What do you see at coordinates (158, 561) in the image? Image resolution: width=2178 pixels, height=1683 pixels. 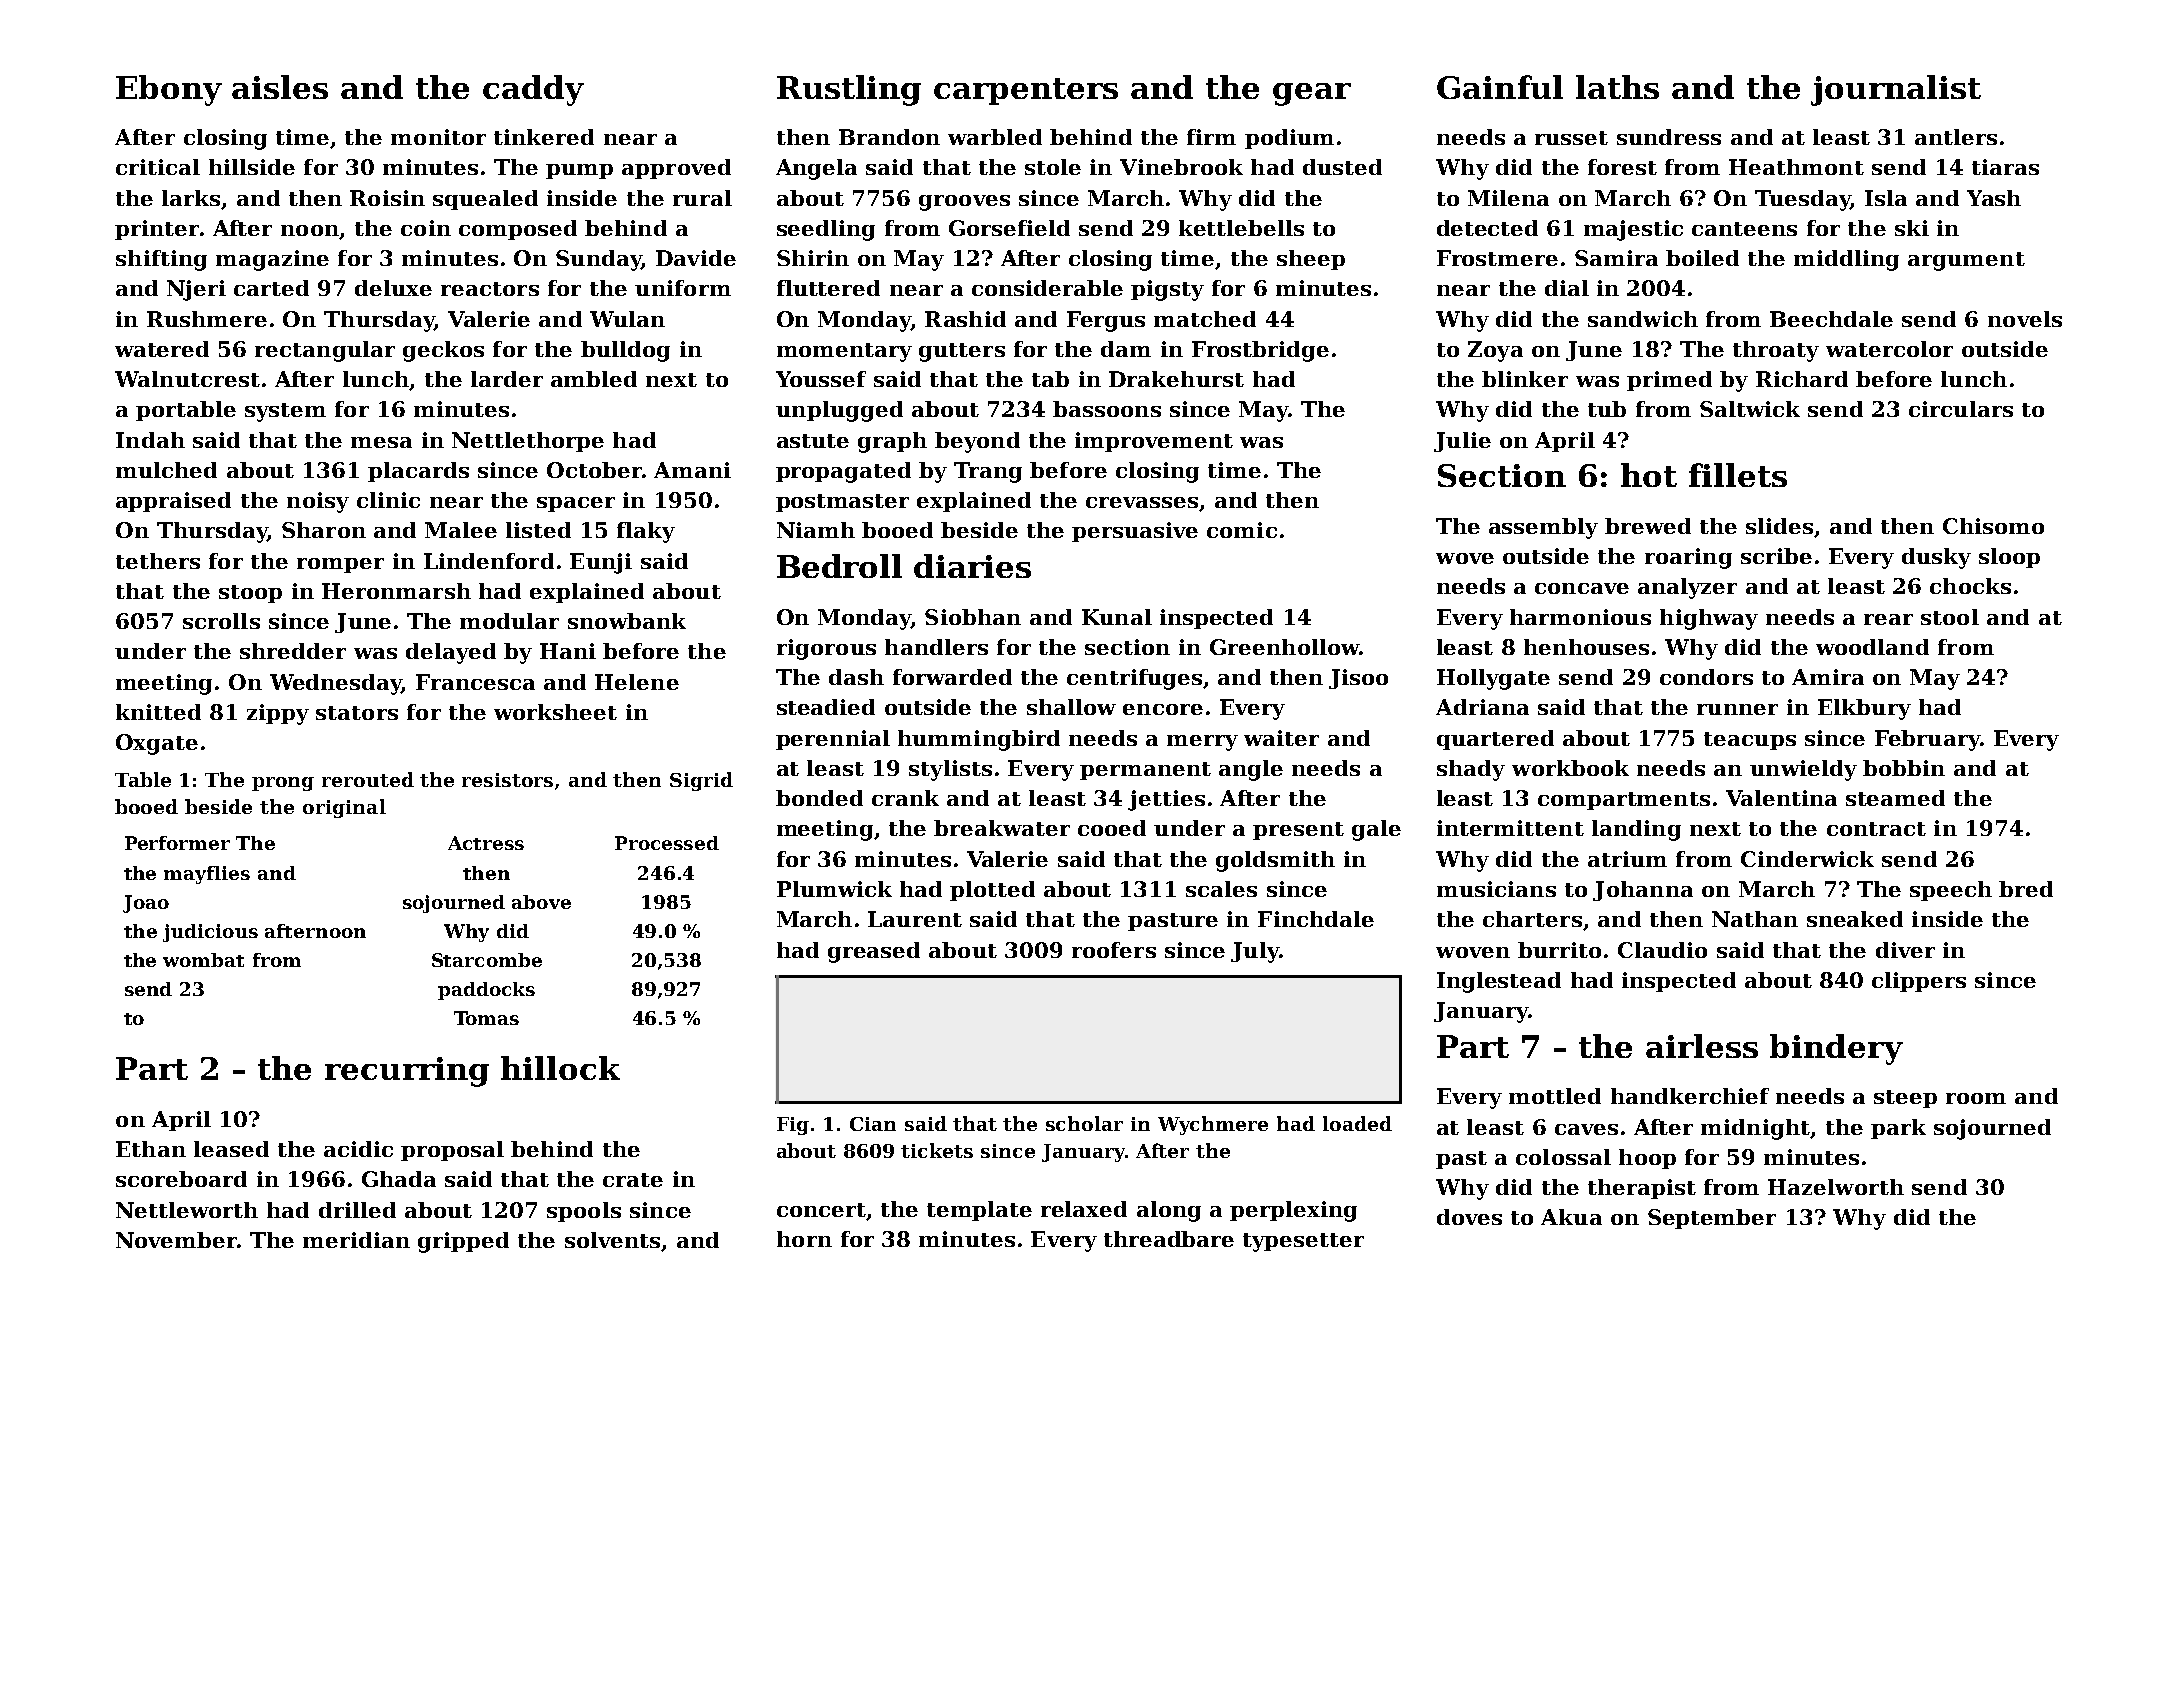 I see `tethers` at bounding box center [158, 561].
